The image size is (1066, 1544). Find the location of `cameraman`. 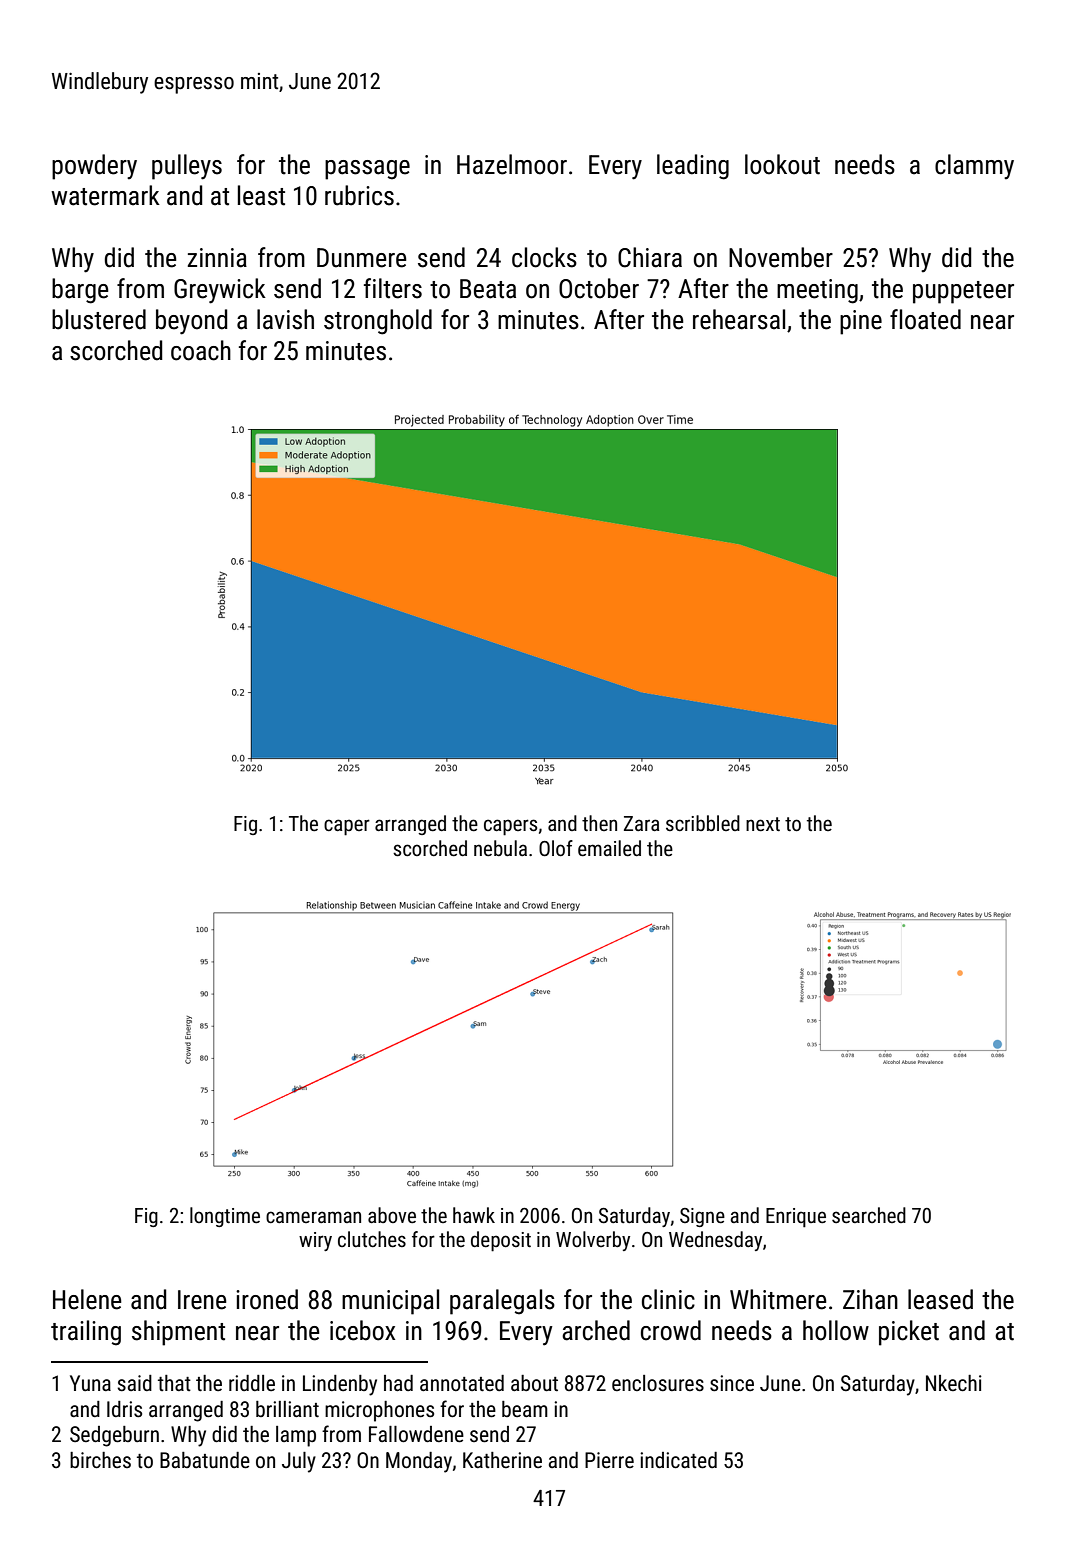

cameraman is located at coordinates (313, 1217).
